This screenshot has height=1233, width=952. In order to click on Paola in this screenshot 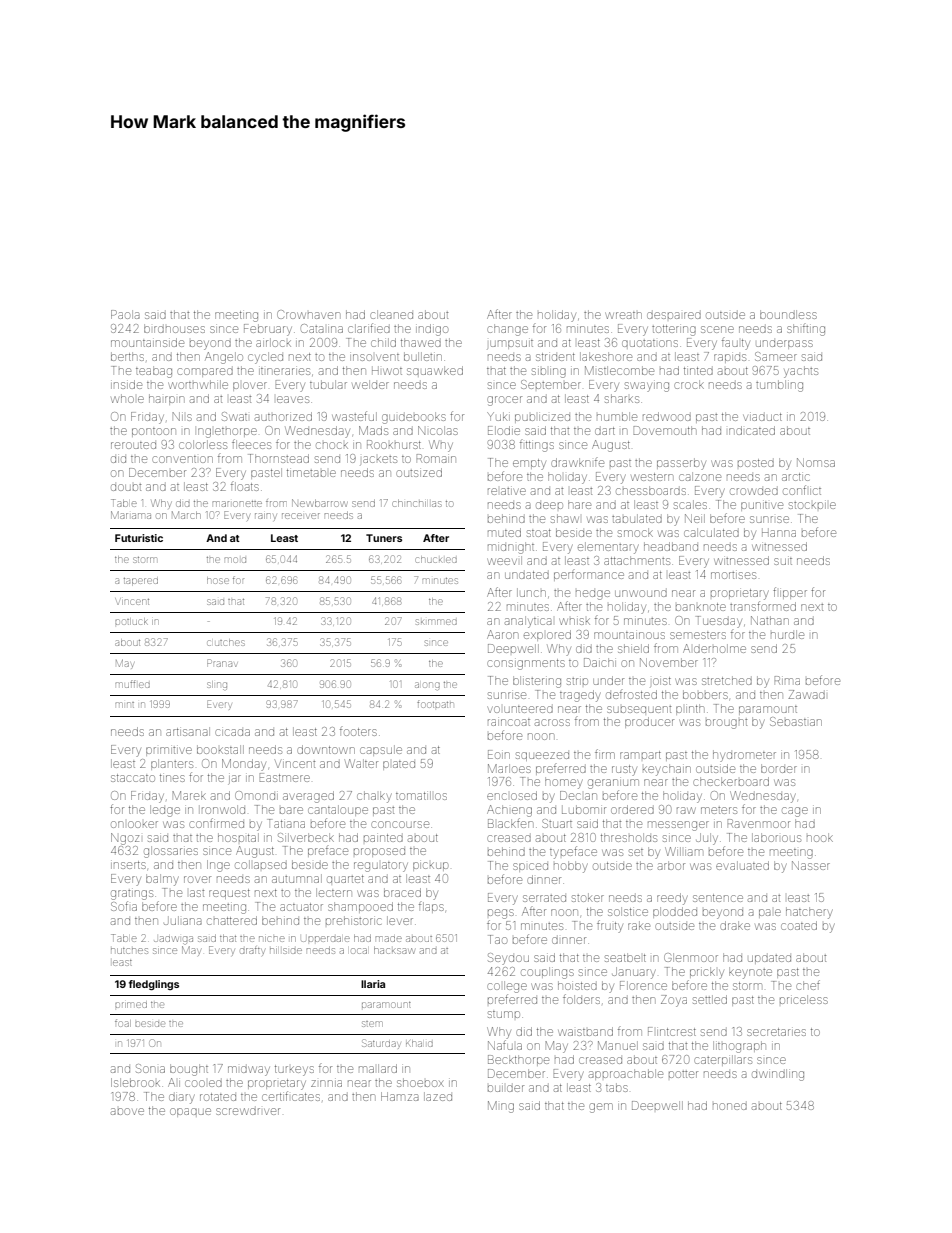, I will do `click(125, 314)`.
